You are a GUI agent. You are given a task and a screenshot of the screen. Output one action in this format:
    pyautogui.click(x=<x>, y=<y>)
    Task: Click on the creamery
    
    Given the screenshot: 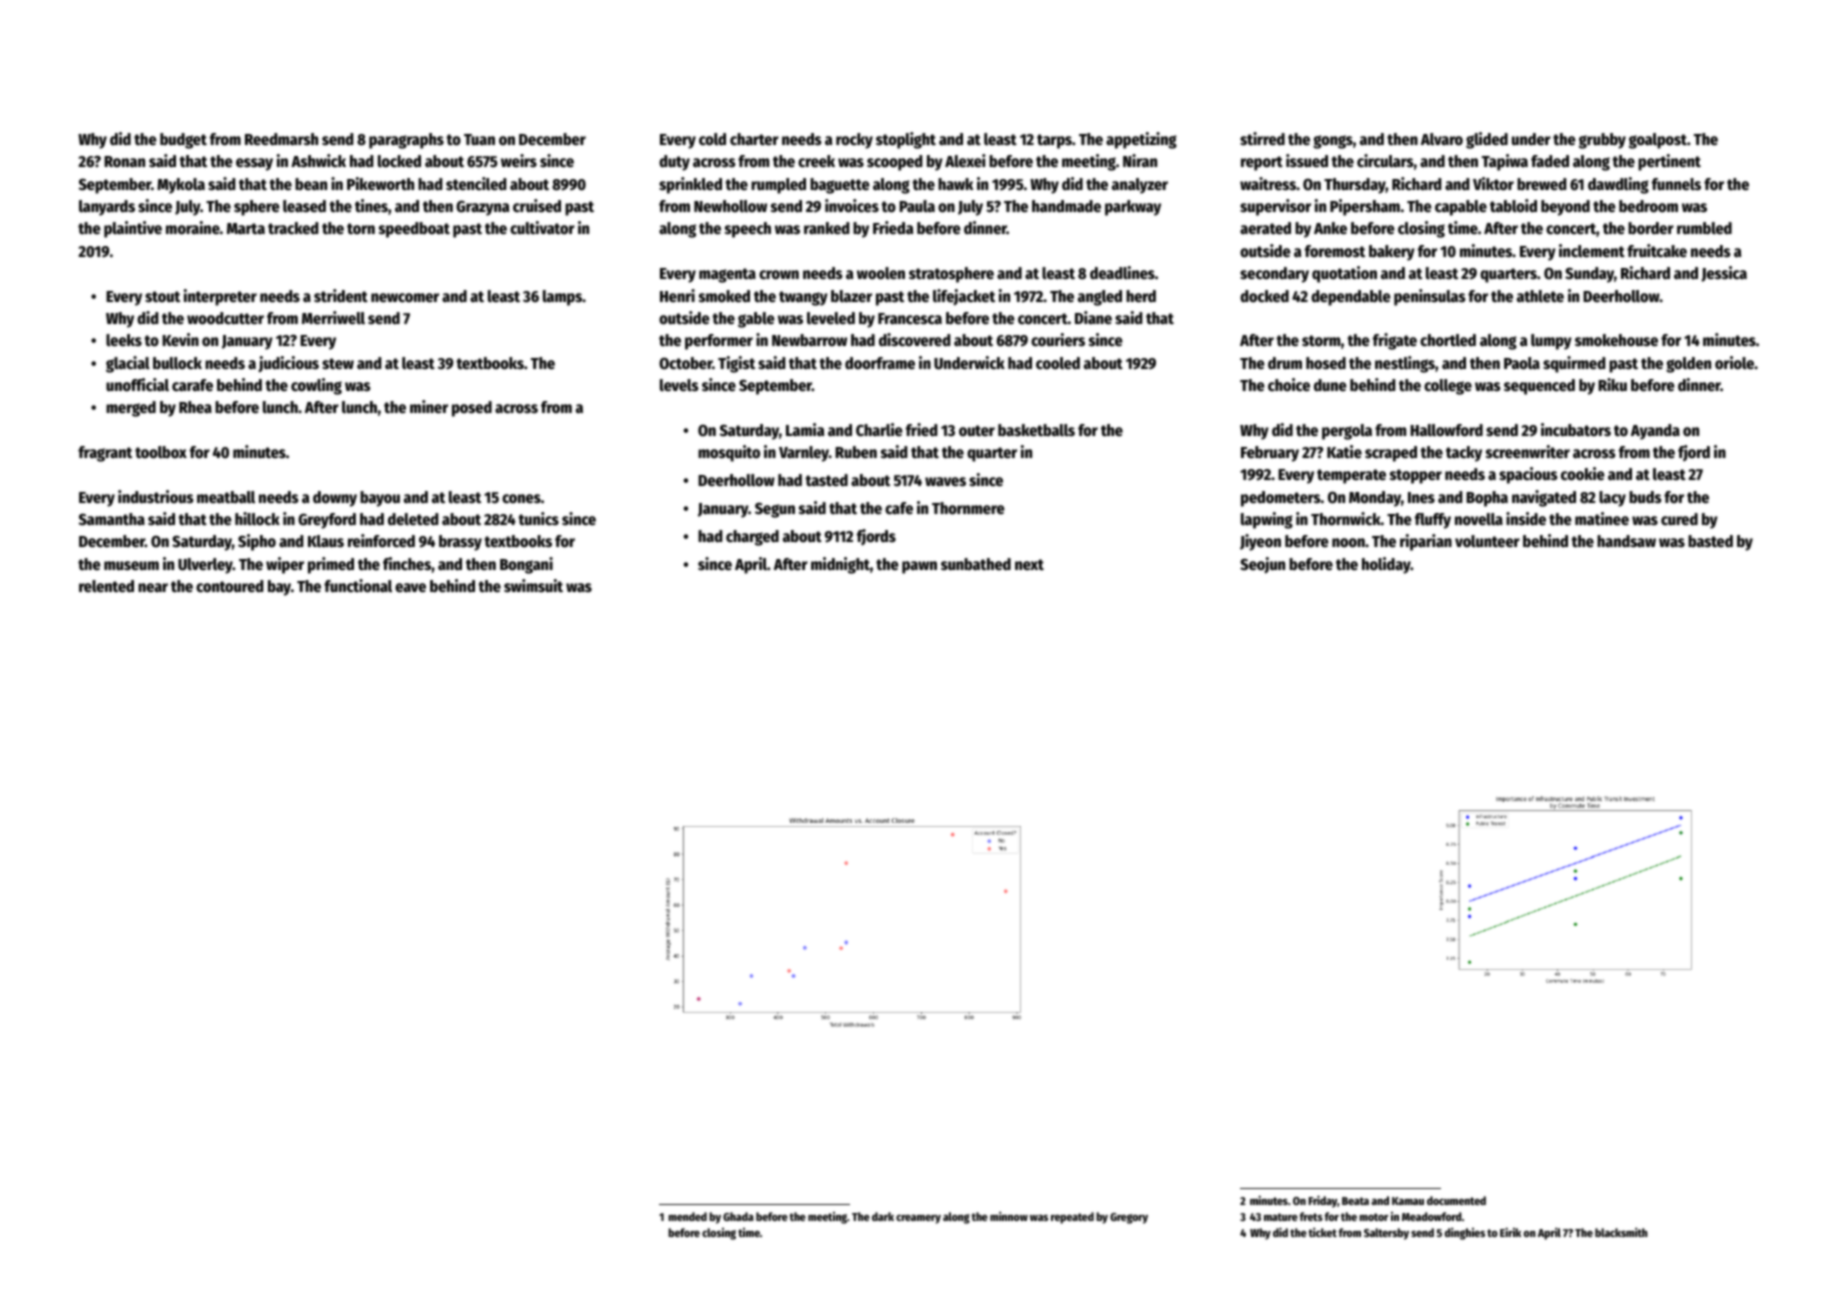 What is the action you would take?
    pyautogui.click(x=918, y=1219)
